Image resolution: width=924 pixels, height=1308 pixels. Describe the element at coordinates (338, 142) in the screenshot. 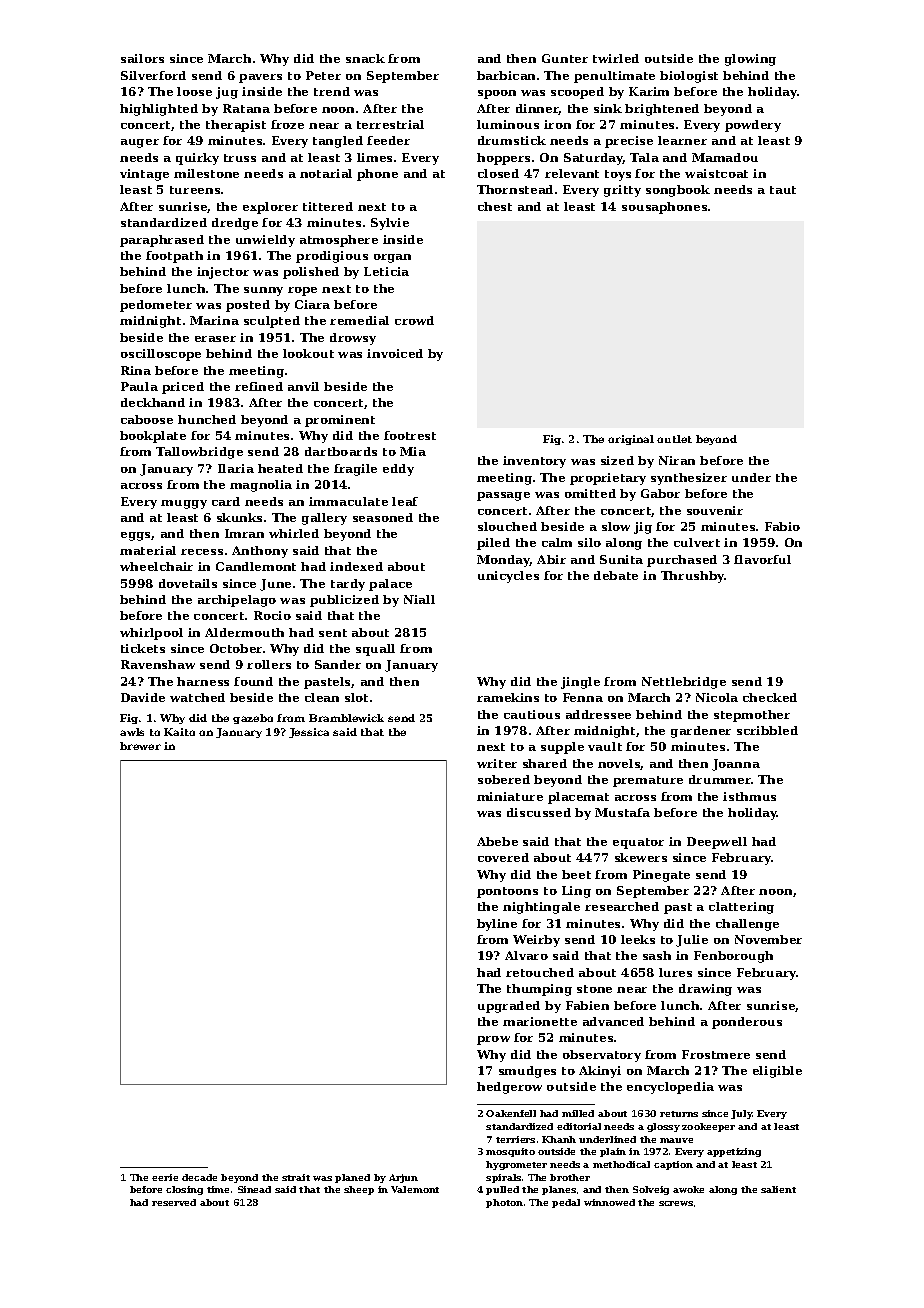

I see `tangled` at that location.
